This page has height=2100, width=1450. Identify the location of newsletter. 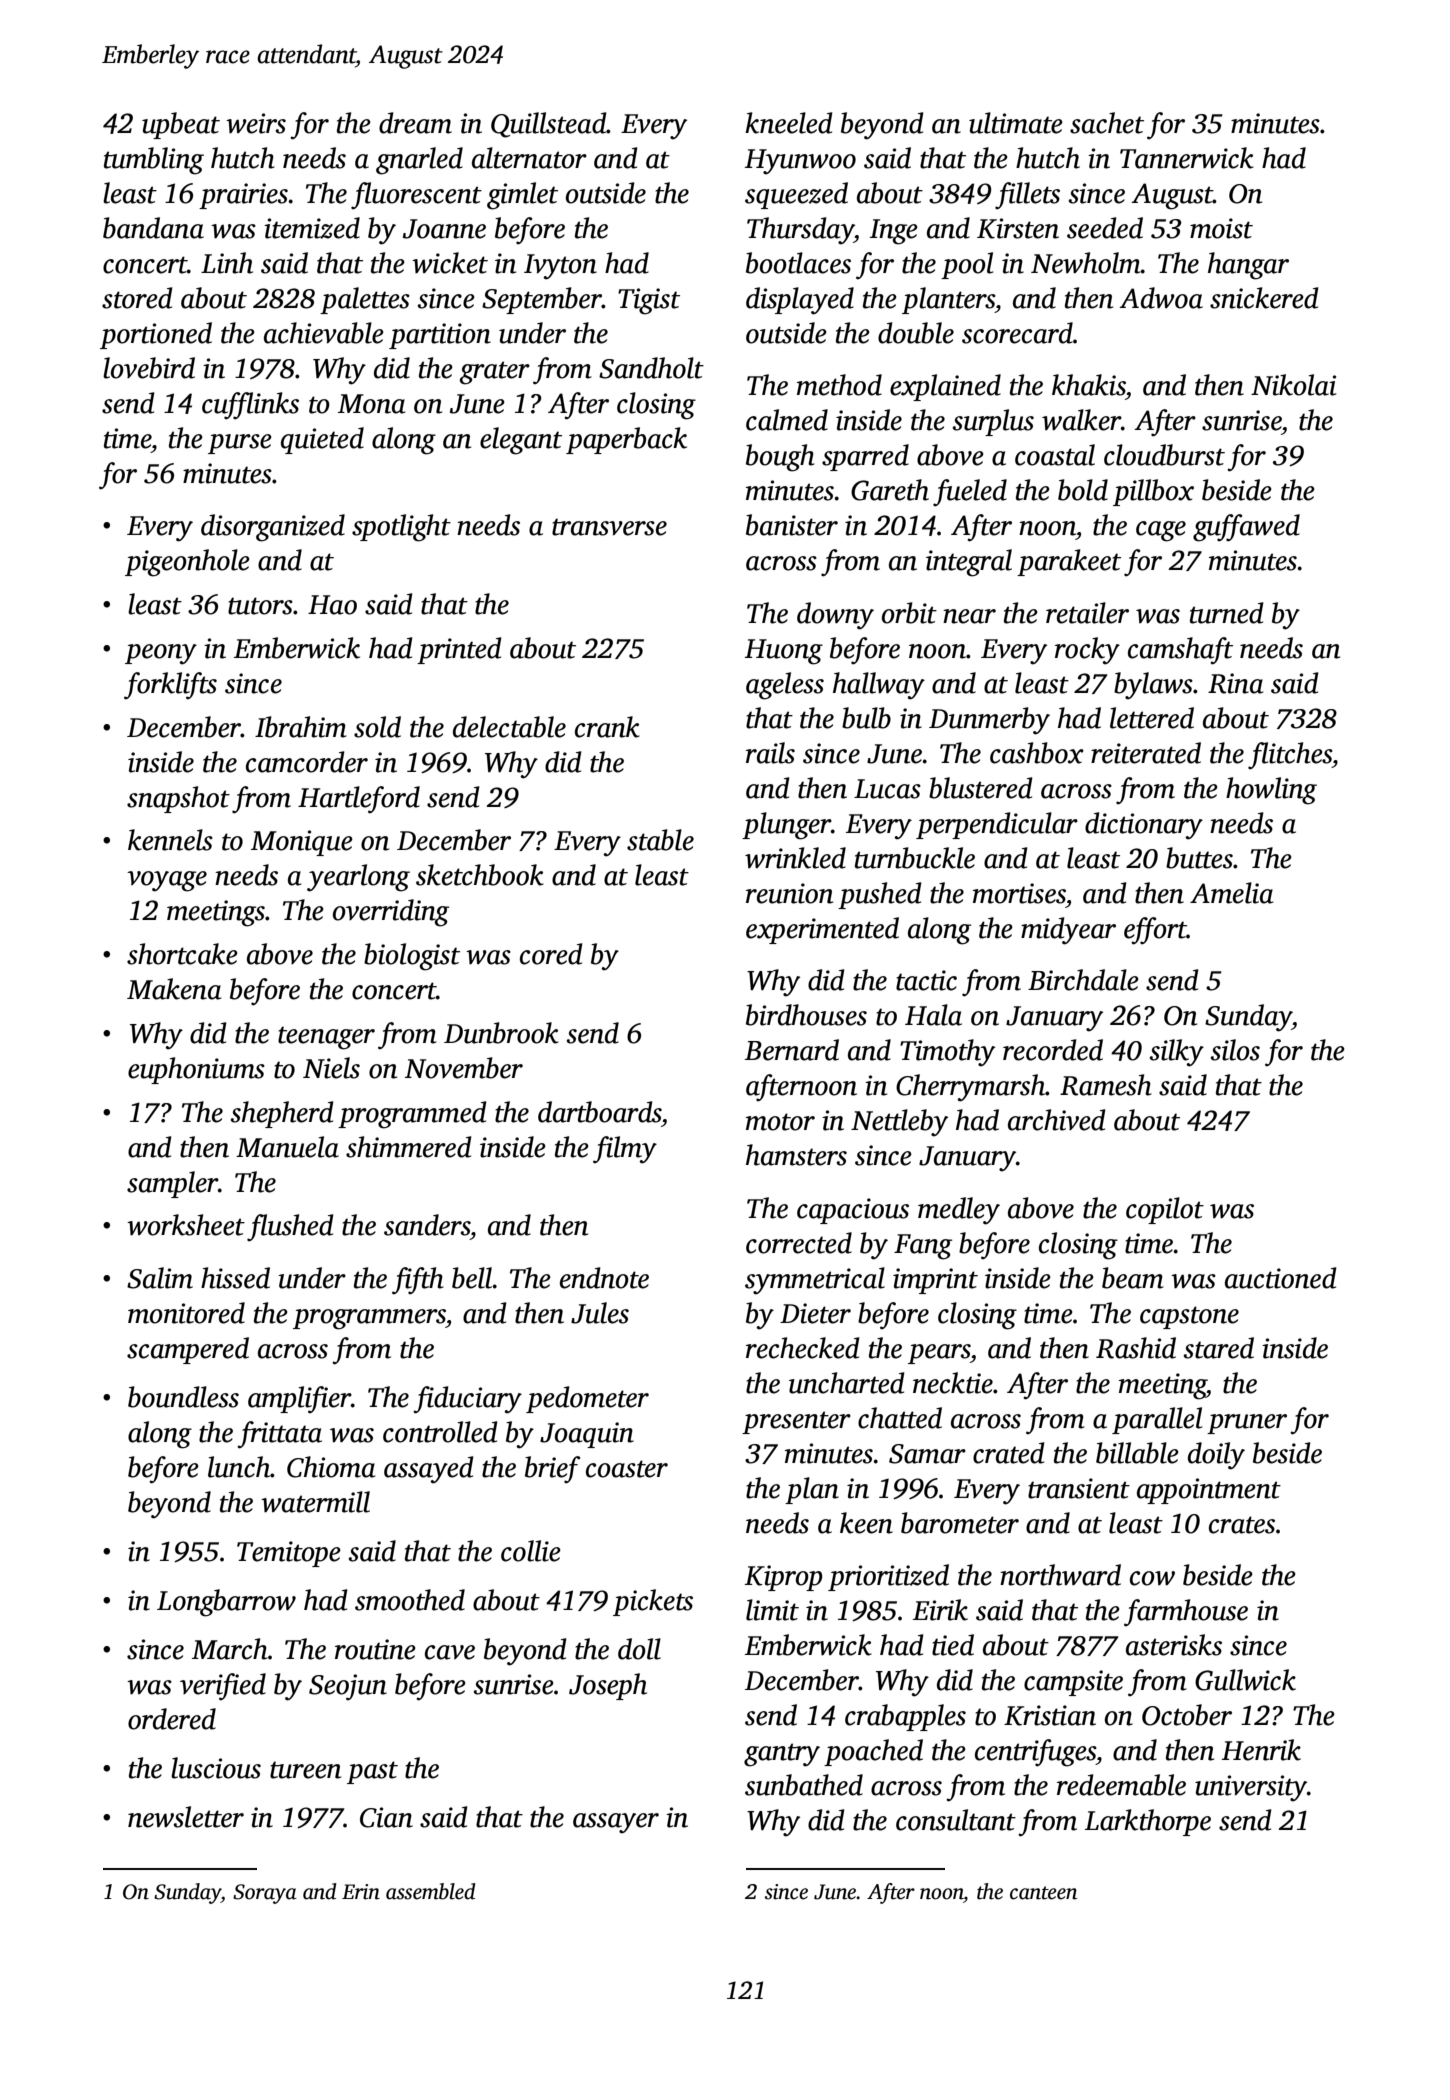
(186, 1817).
